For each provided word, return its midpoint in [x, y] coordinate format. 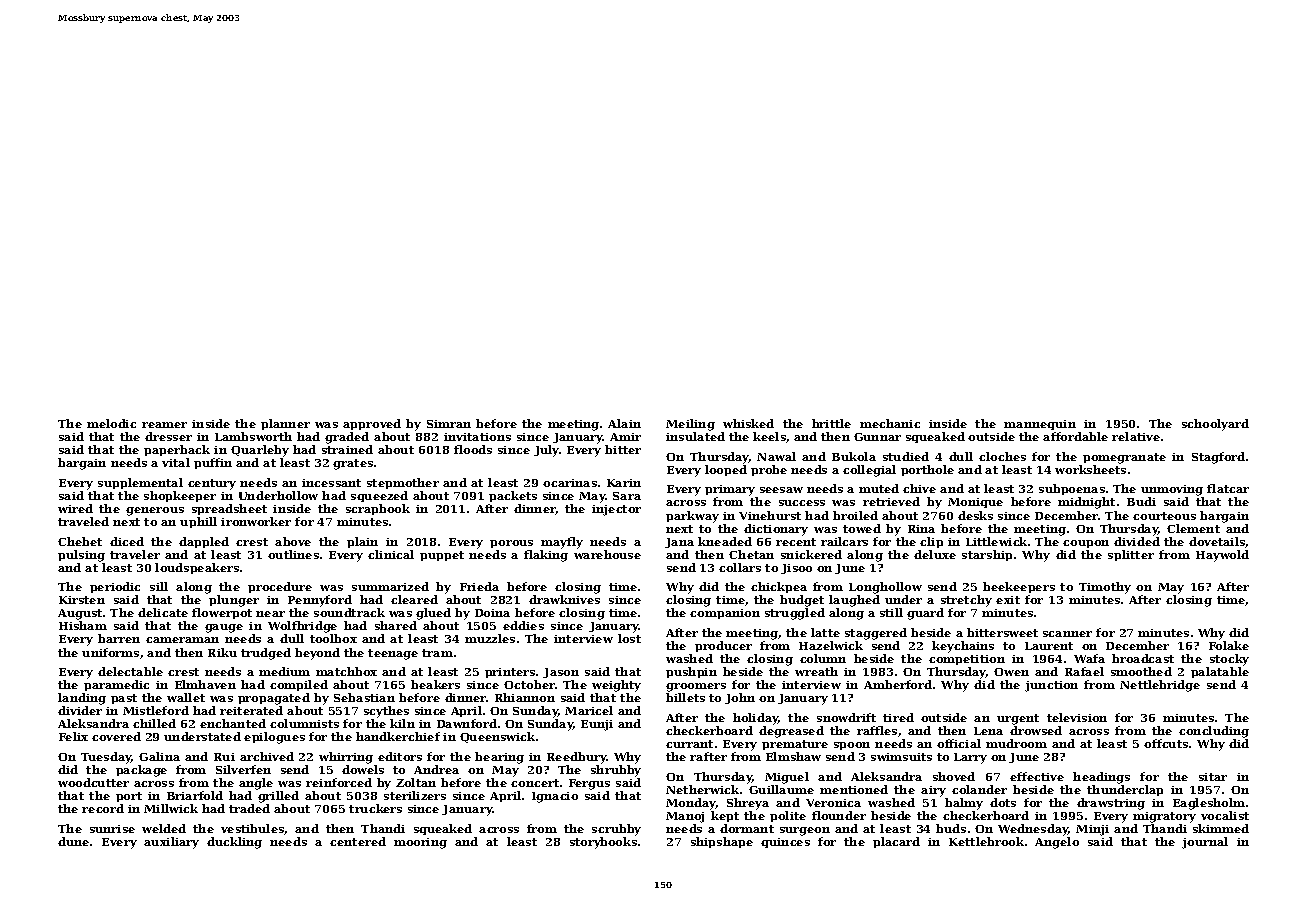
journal [1205, 843]
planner [285, 424]
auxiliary [171, 843]
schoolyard [1215, 425]
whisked [748, 423]
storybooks [603, 843]
